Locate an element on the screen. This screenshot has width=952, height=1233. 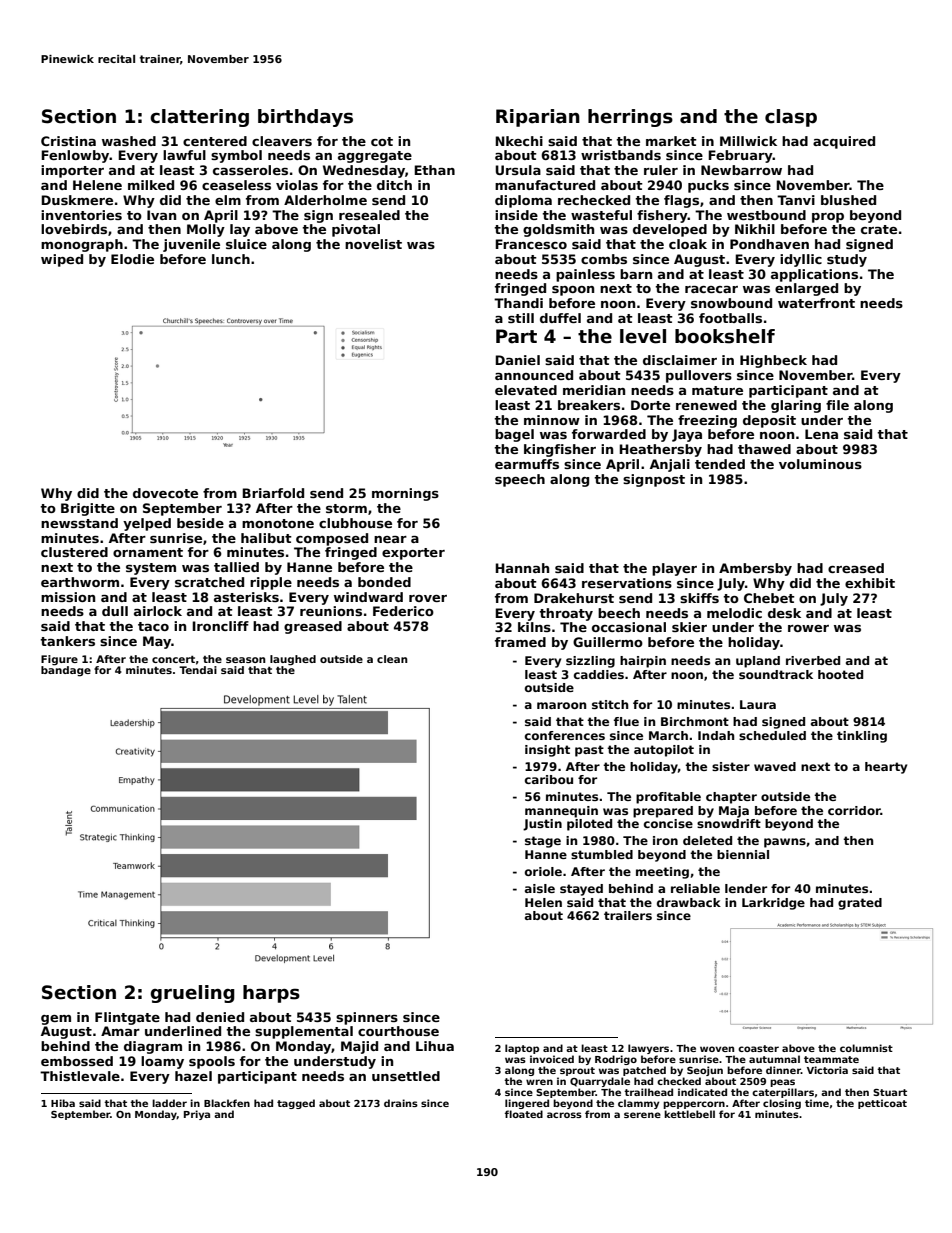
acquired is located at coordinates (844, 142).
